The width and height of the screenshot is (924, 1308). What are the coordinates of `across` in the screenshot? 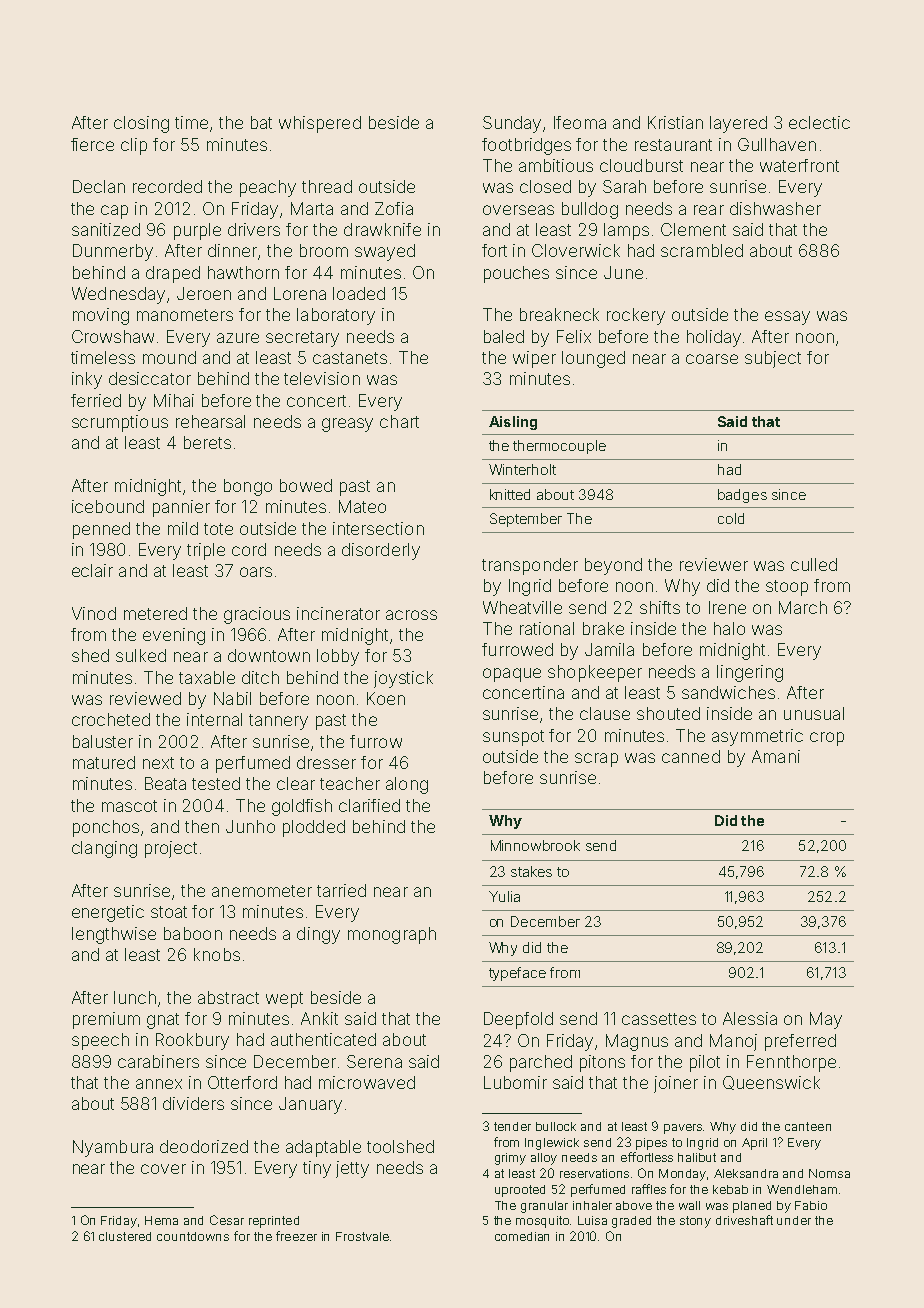 It's located at (411, 615).
